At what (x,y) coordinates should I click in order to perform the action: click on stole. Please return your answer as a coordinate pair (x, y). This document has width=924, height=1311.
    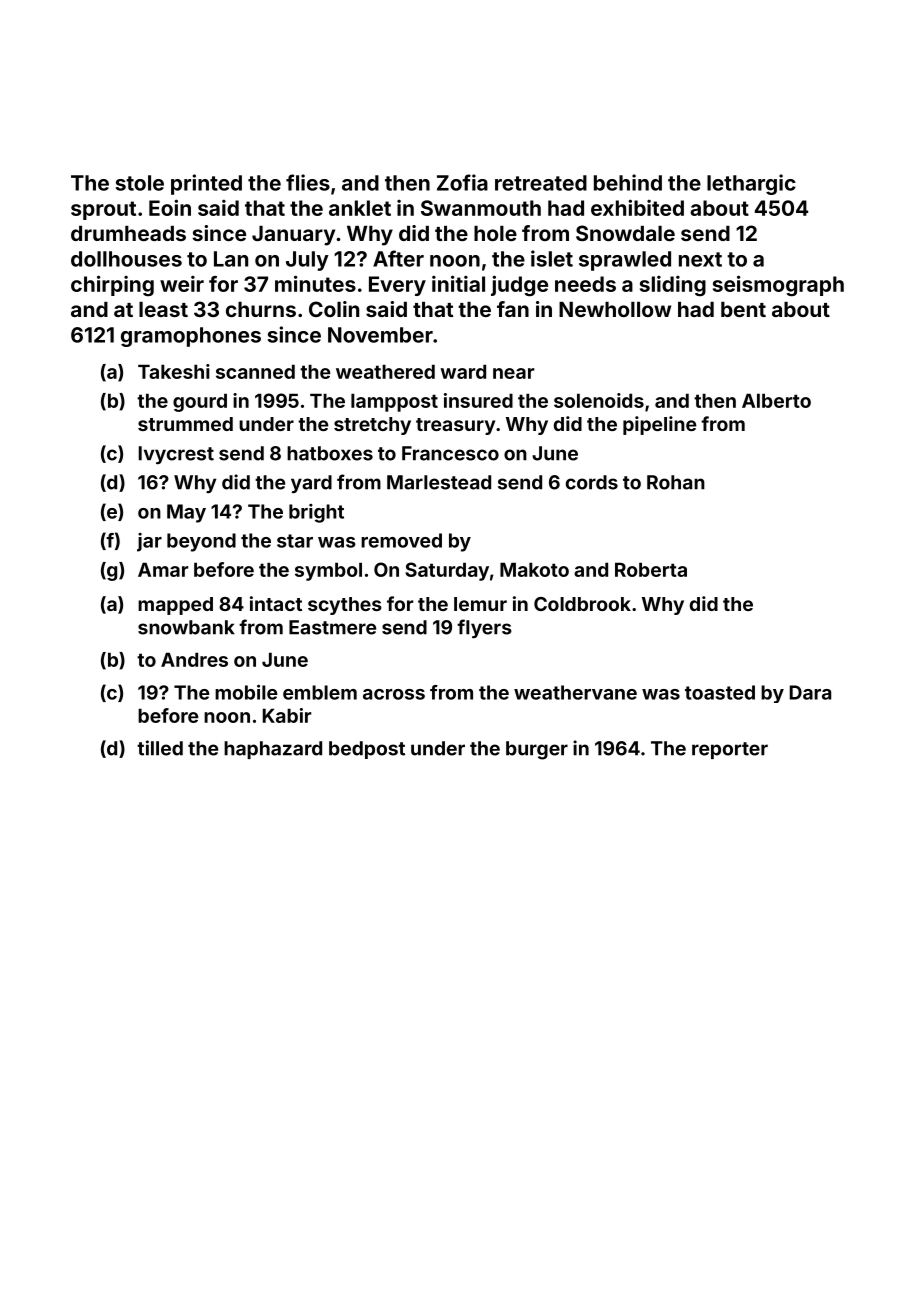
    Looking at the image, I should click on (139, 183).
